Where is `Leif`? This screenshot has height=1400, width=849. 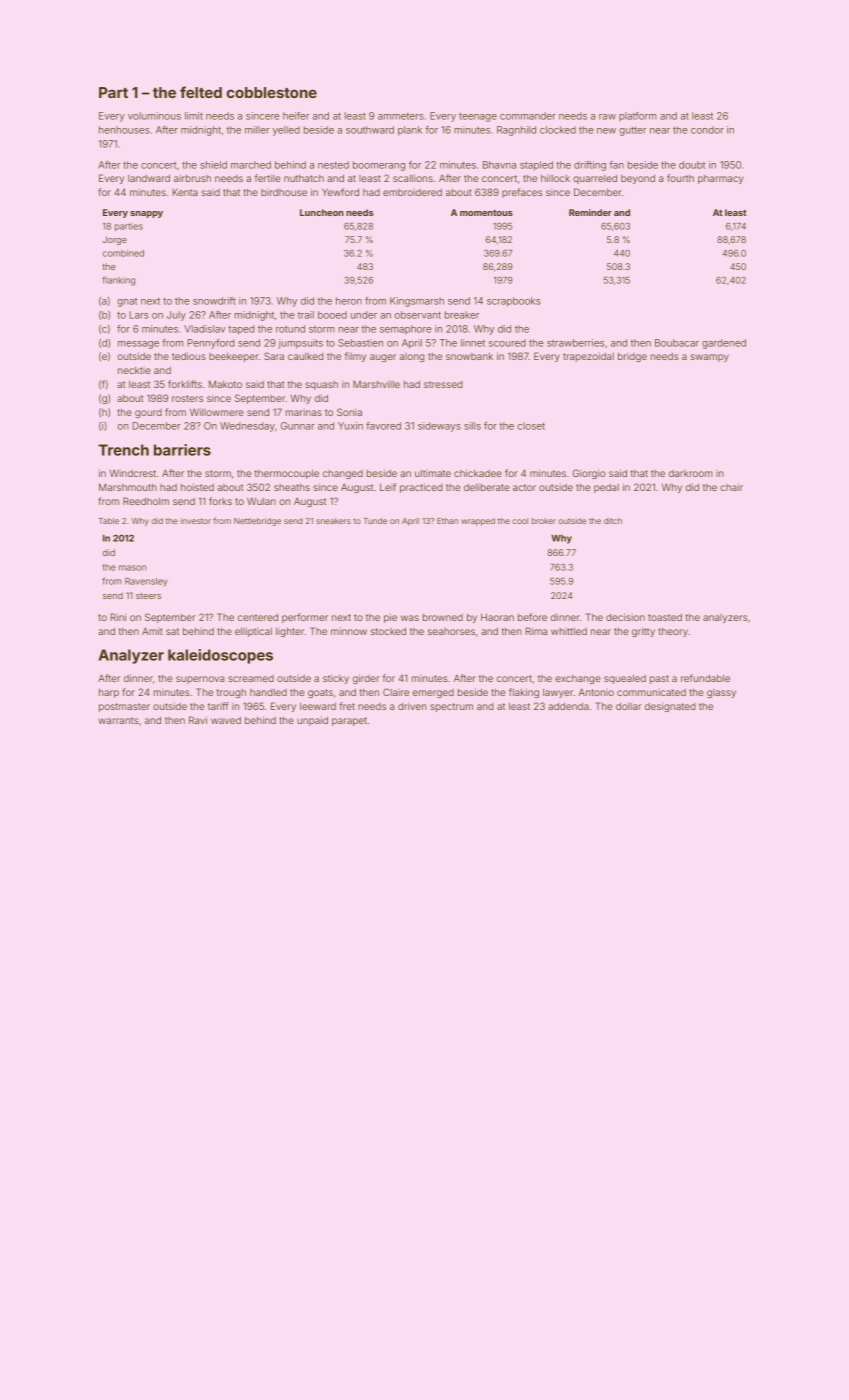
Leif is located at coordinates (388, 487).
